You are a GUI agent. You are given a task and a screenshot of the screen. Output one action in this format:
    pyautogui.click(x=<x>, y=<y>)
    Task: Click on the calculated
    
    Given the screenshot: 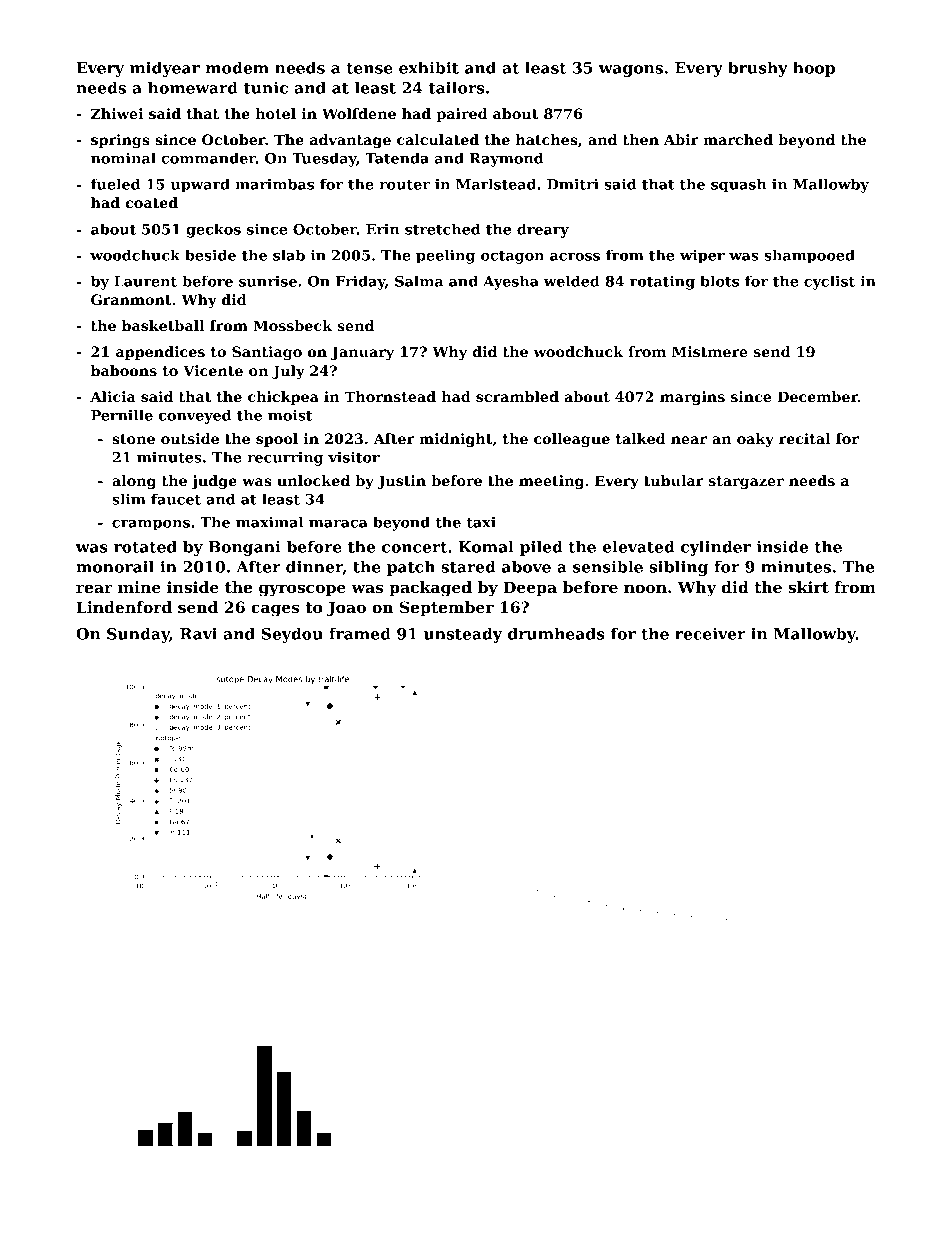 What is the action you would take?
    pyautogui.click(x=438, y=139)
